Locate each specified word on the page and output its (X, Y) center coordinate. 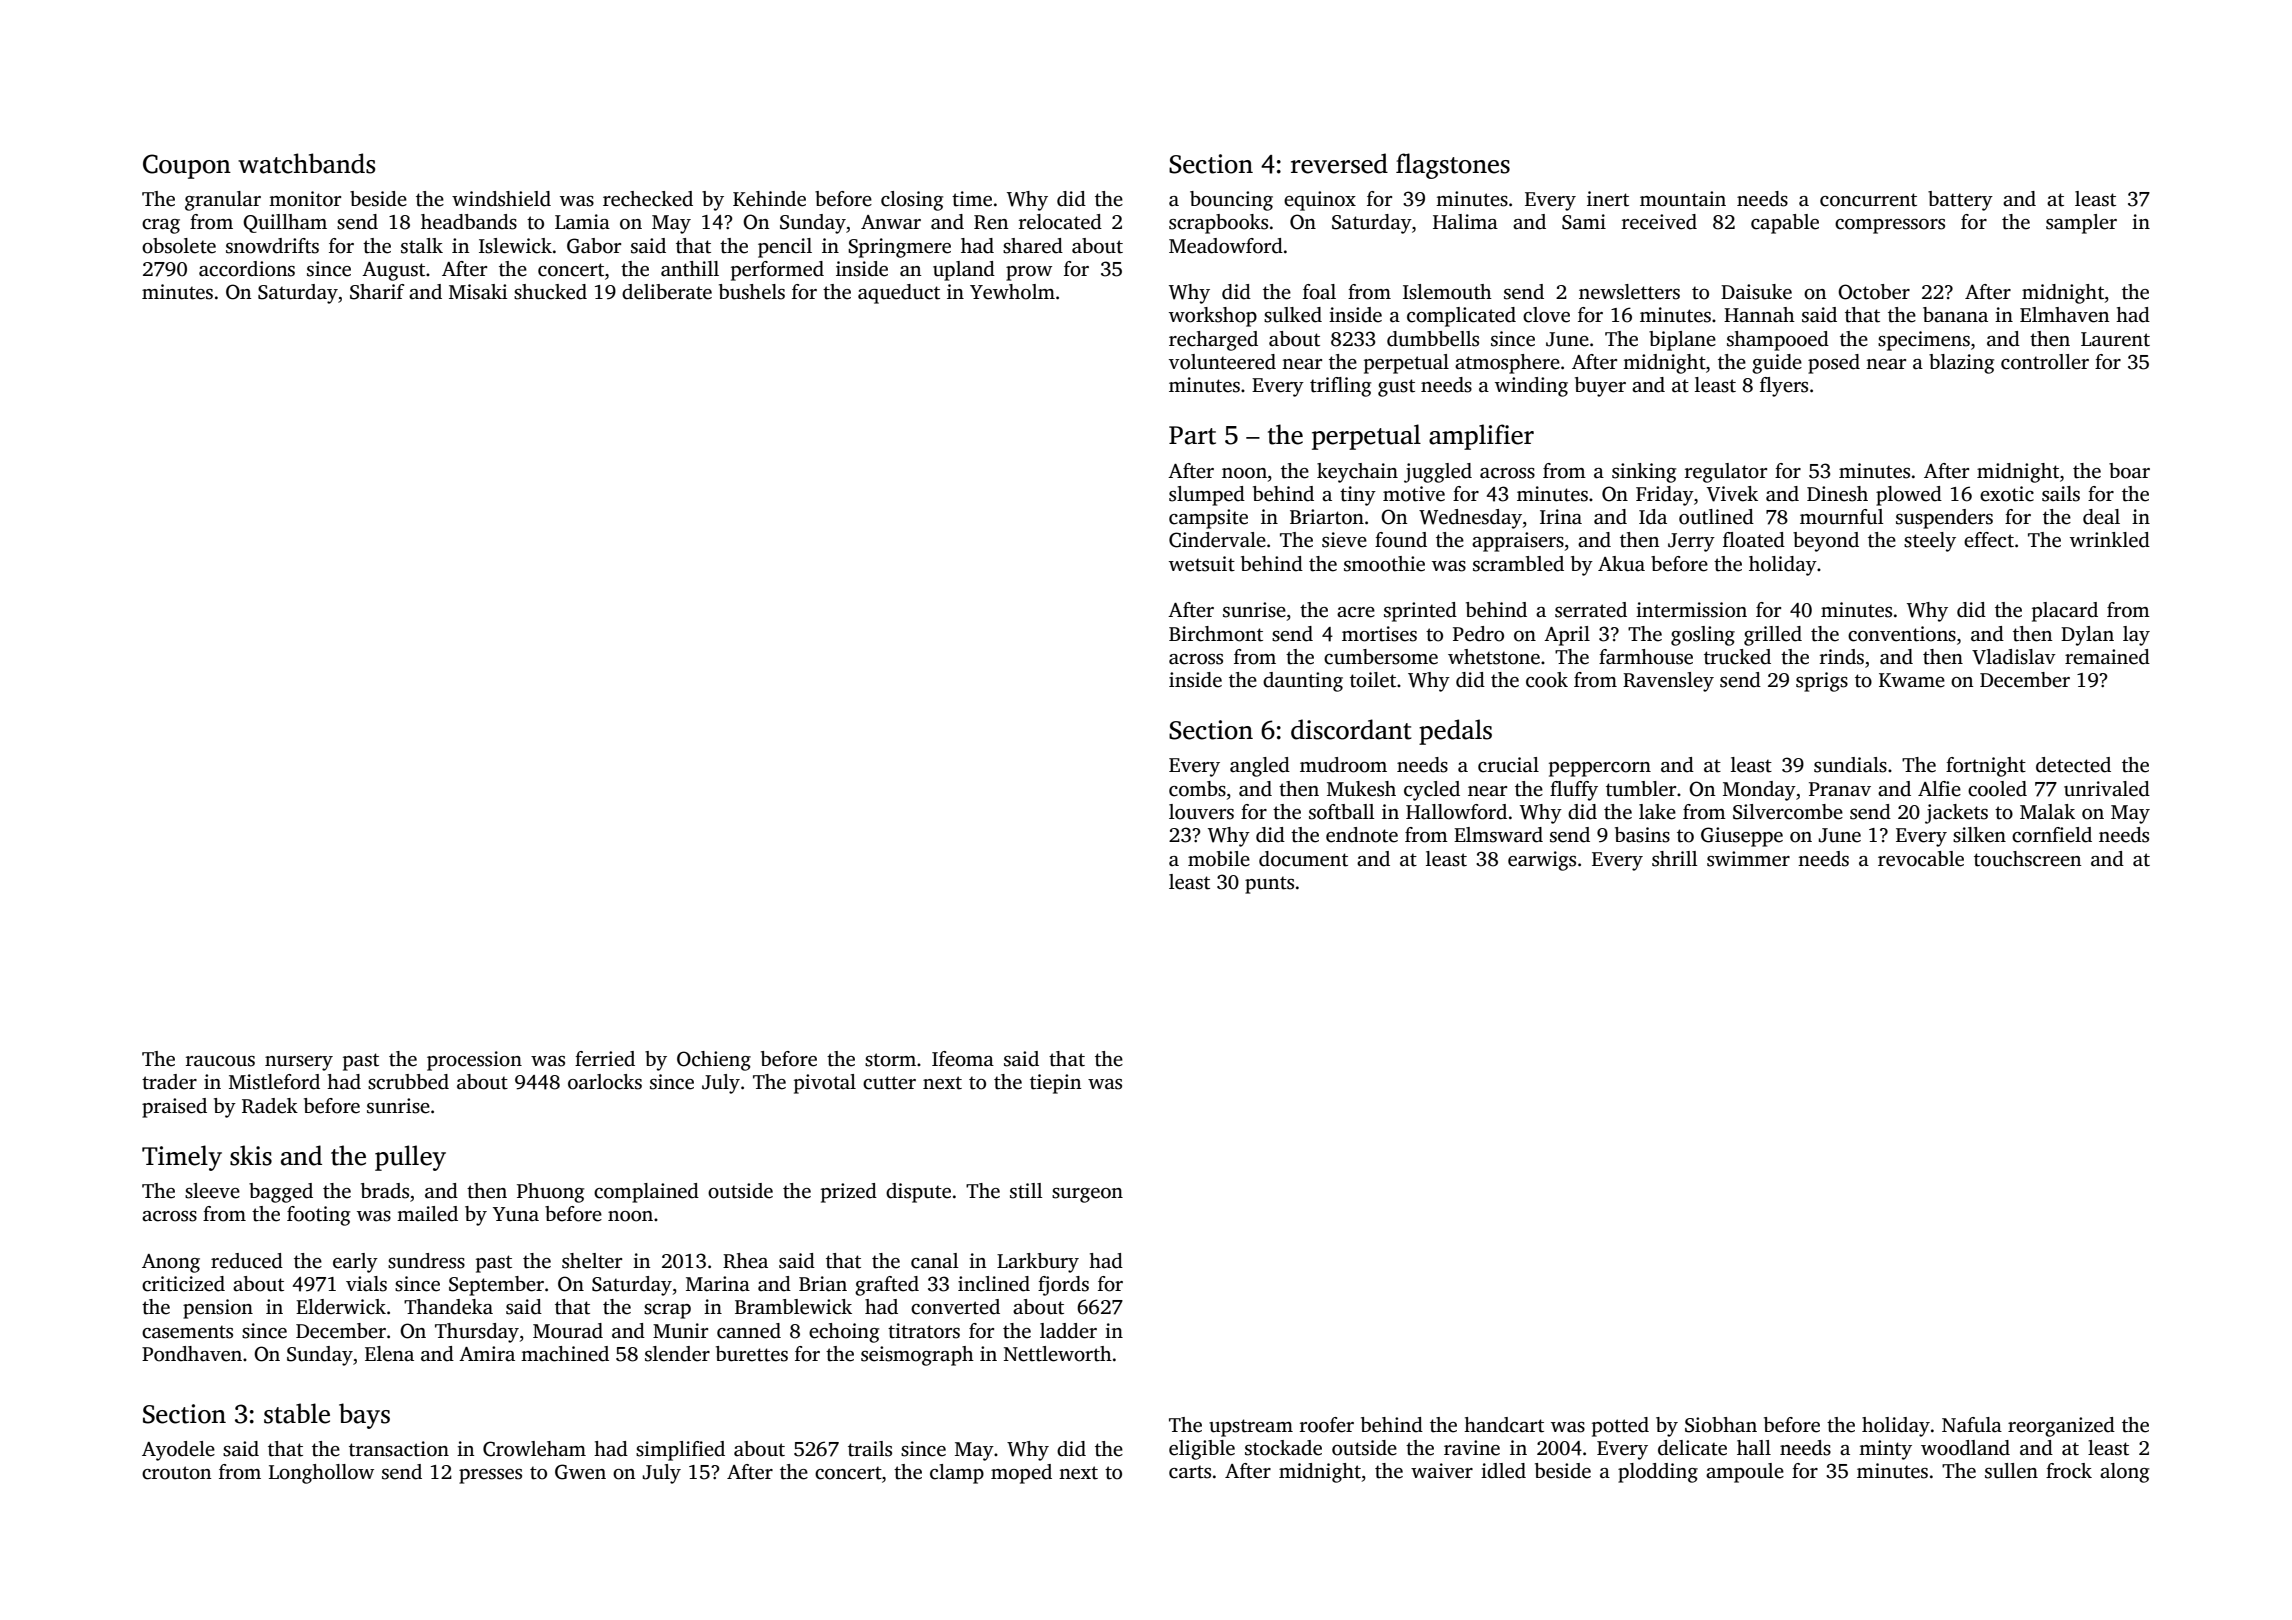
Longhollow (321, 1474)
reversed (1339, 163)
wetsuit (1202, 564)
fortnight (1986, 767)
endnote (1362, 835)
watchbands (306, 163)
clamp (957, 1474)
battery (1960, 201)
